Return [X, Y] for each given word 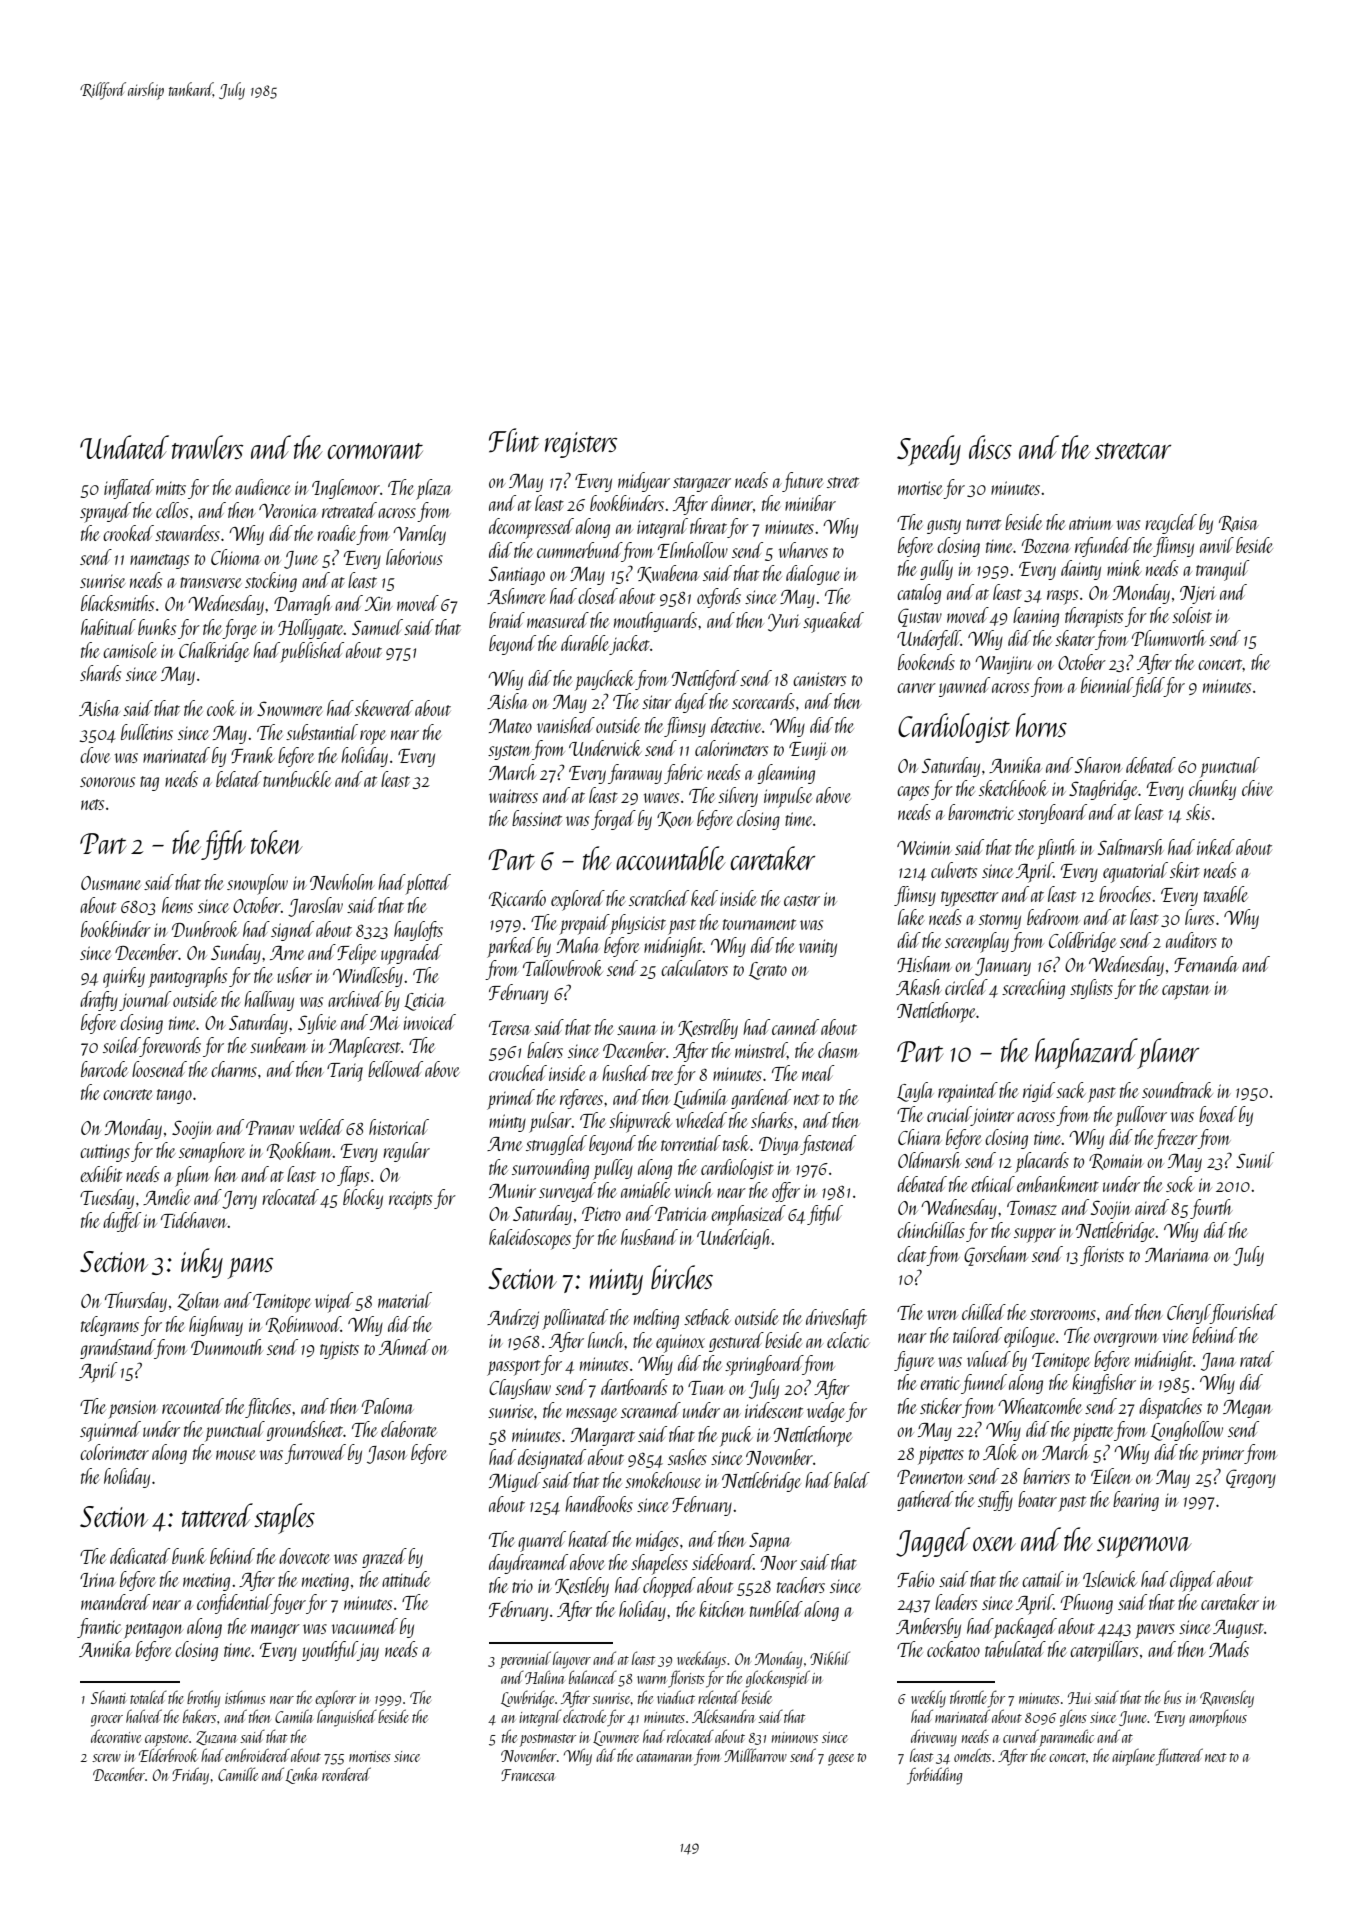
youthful [330, 1651]
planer [1168, 1053]
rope [373, 737]
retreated [349, 510]
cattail [1043, 1579]
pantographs [187, 977]
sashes [687, 1457]
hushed [626, 1073]
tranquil [1223, 570]
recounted [193, 1406]
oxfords [719, 598]
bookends [926, 662]
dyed [691, 703]
